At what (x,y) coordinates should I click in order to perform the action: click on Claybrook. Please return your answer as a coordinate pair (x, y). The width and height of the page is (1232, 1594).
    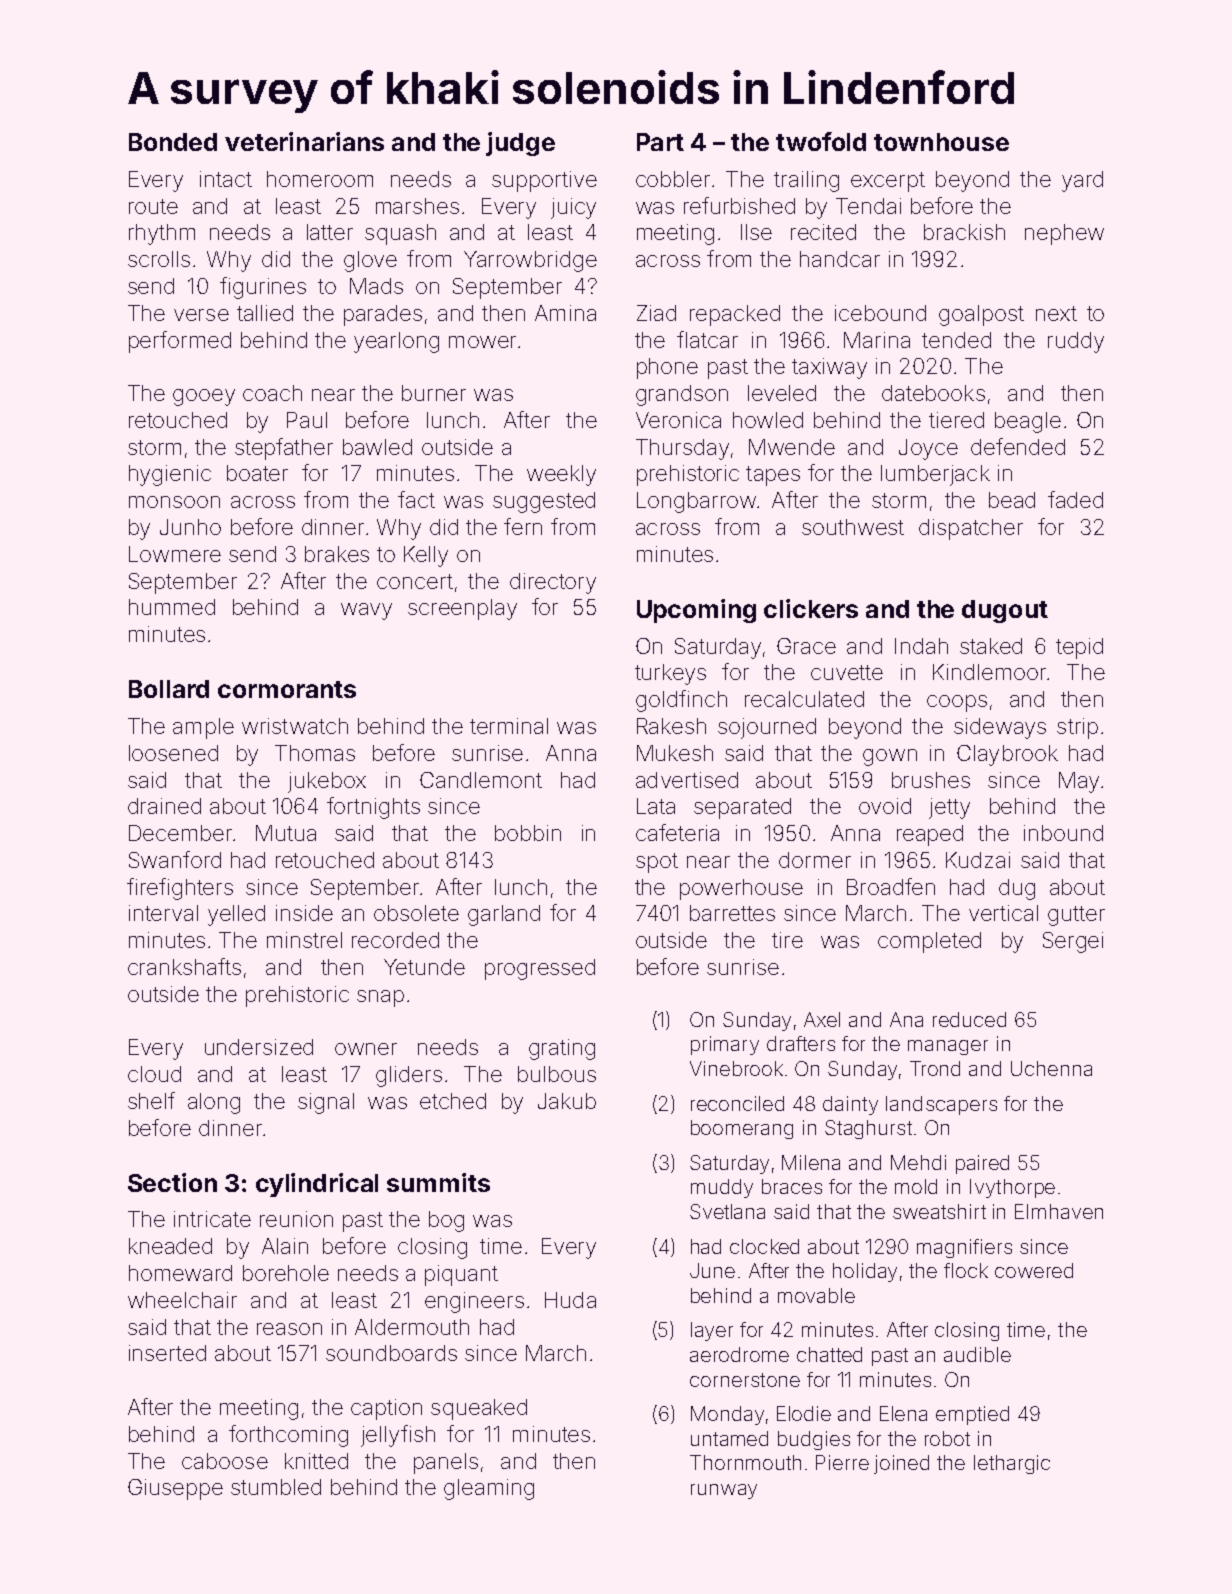
    Looking at the image, I should click on (1007, 755).
